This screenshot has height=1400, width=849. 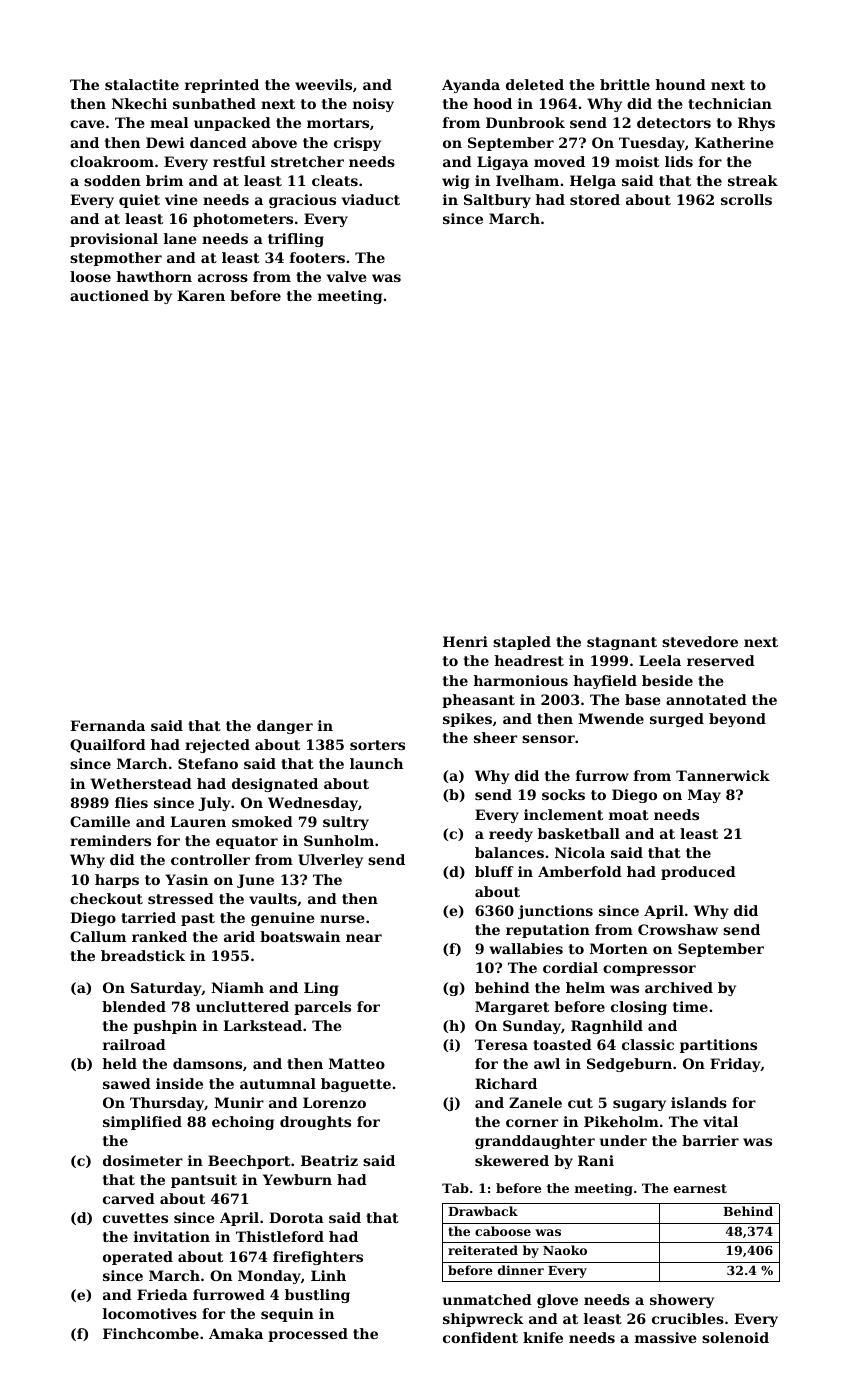 I want to click on Ulverley, so click(x=330, y=861).
